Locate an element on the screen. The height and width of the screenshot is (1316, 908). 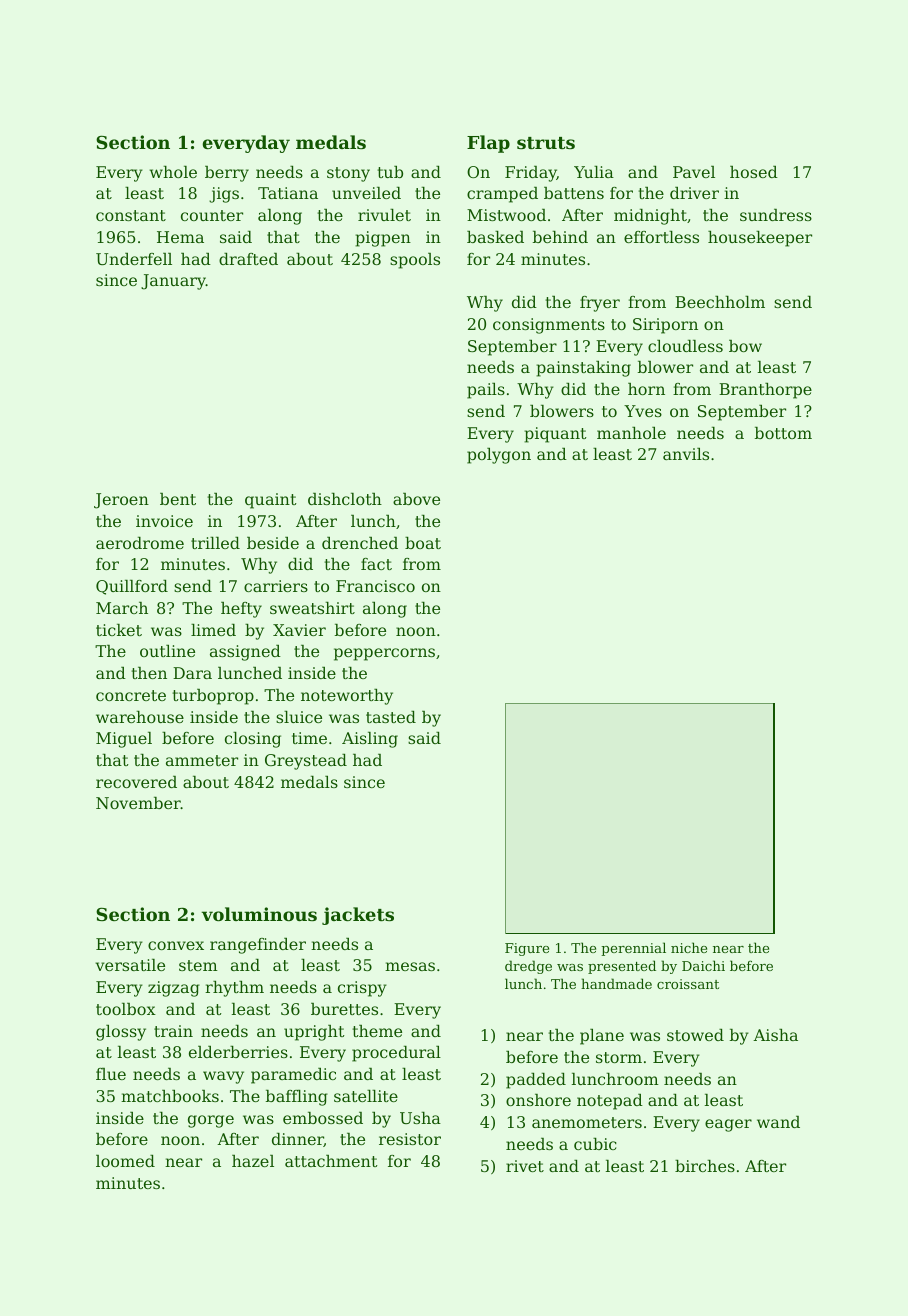
loomed is located at coordinates (125, 1161).
